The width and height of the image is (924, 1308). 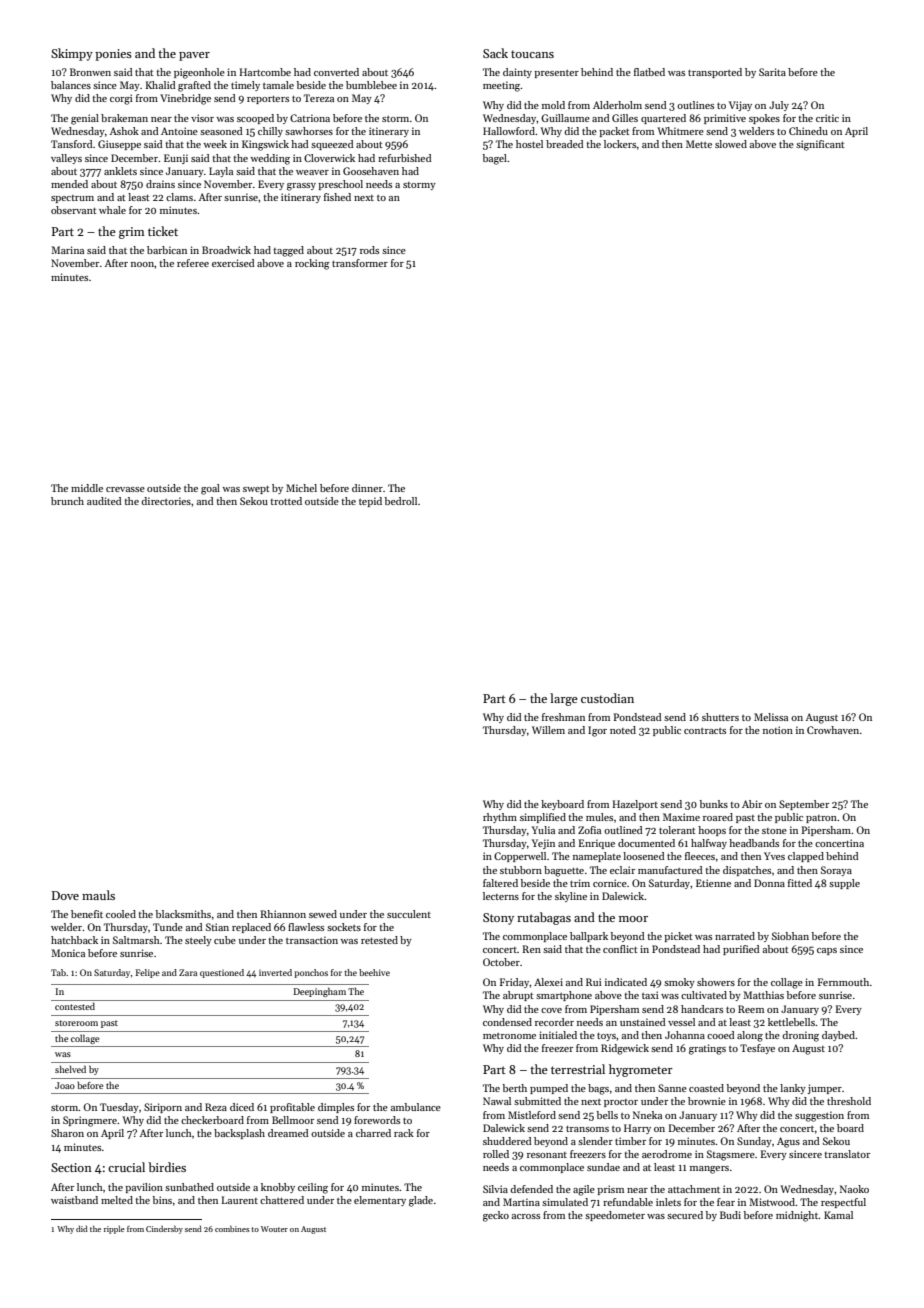 What do you see at coordinates (183, 914) in the image?
I see `blacksmiths` at bounding box center [183, 914].
